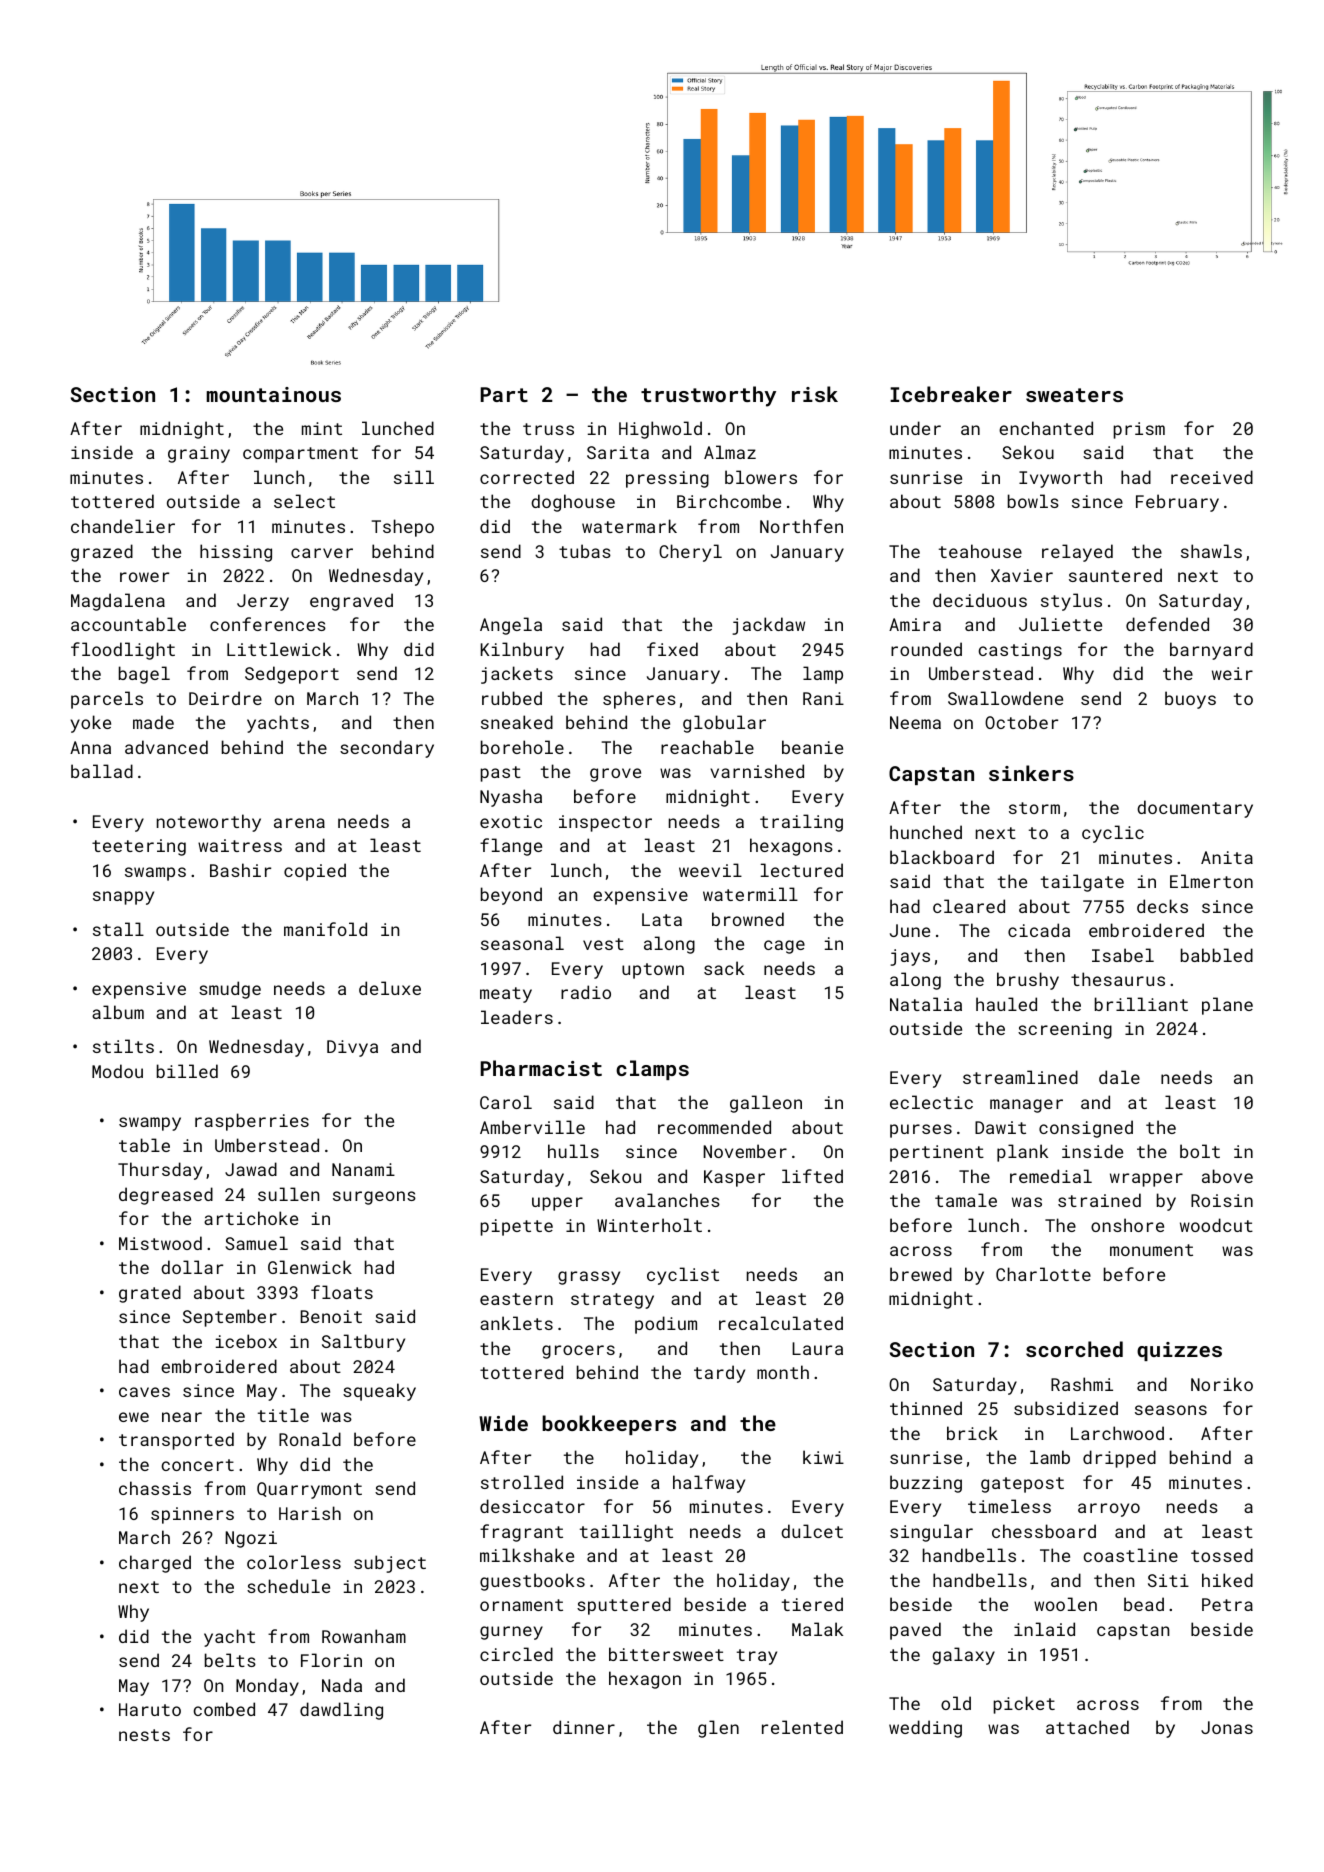 Image resolution: width=1324 pixels, height=1872 pixels. What do you see at coordinates (1074, 395) in the screenshot?
I see `sweaters` at bounding box center [1074, 395].
